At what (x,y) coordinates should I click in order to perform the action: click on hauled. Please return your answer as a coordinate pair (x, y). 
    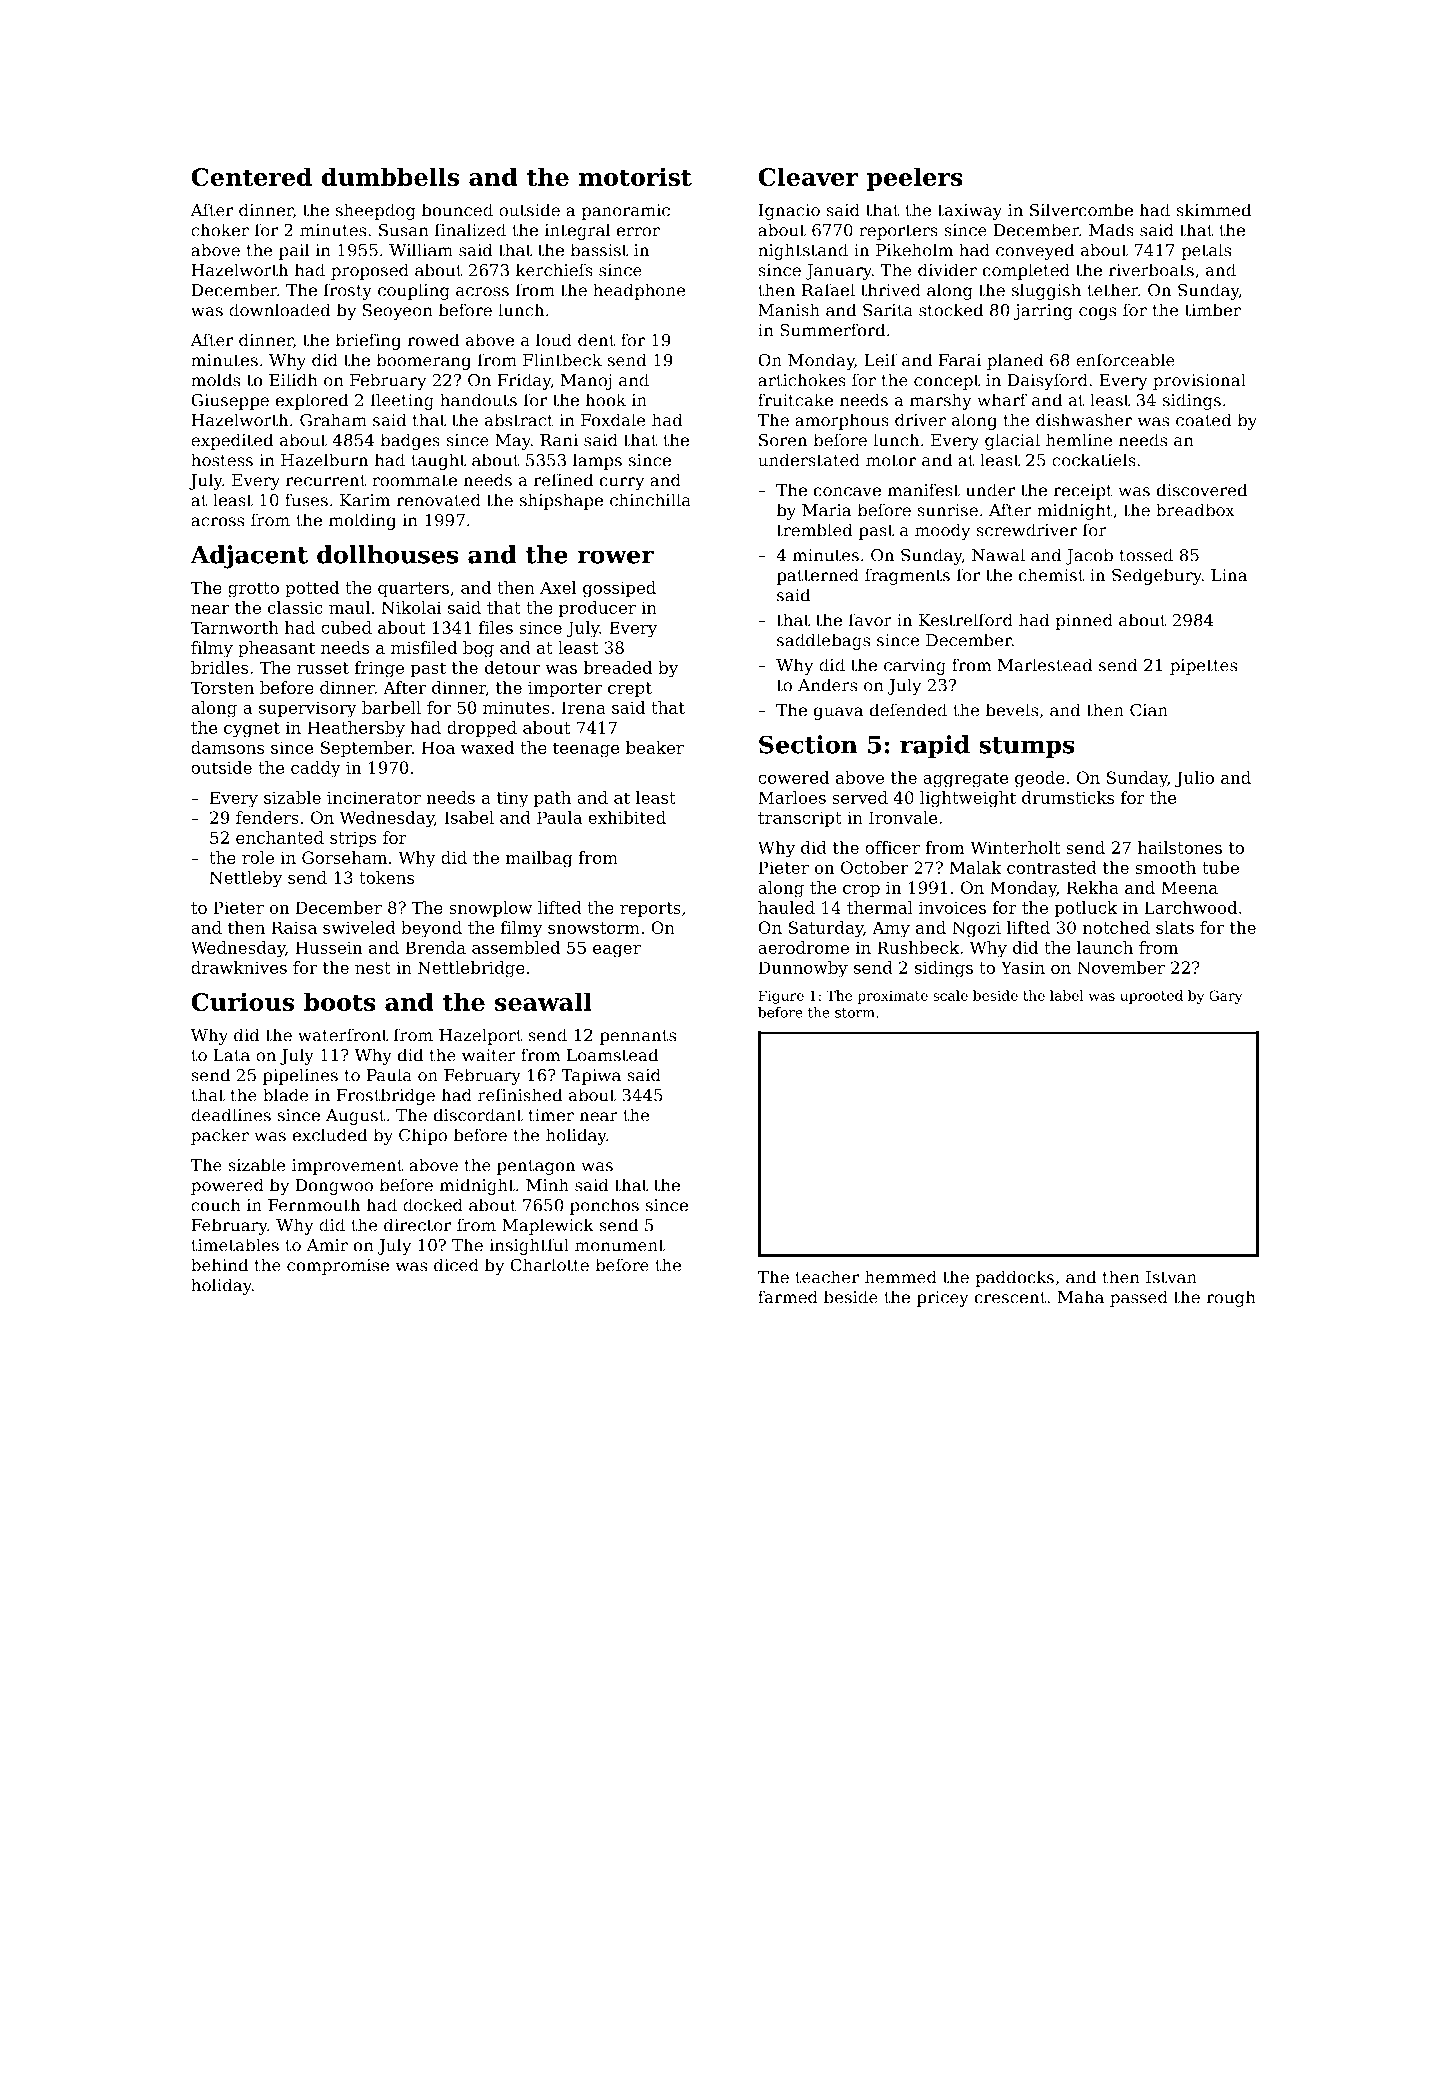
    Looking at the image, I should click on (786, 907).
